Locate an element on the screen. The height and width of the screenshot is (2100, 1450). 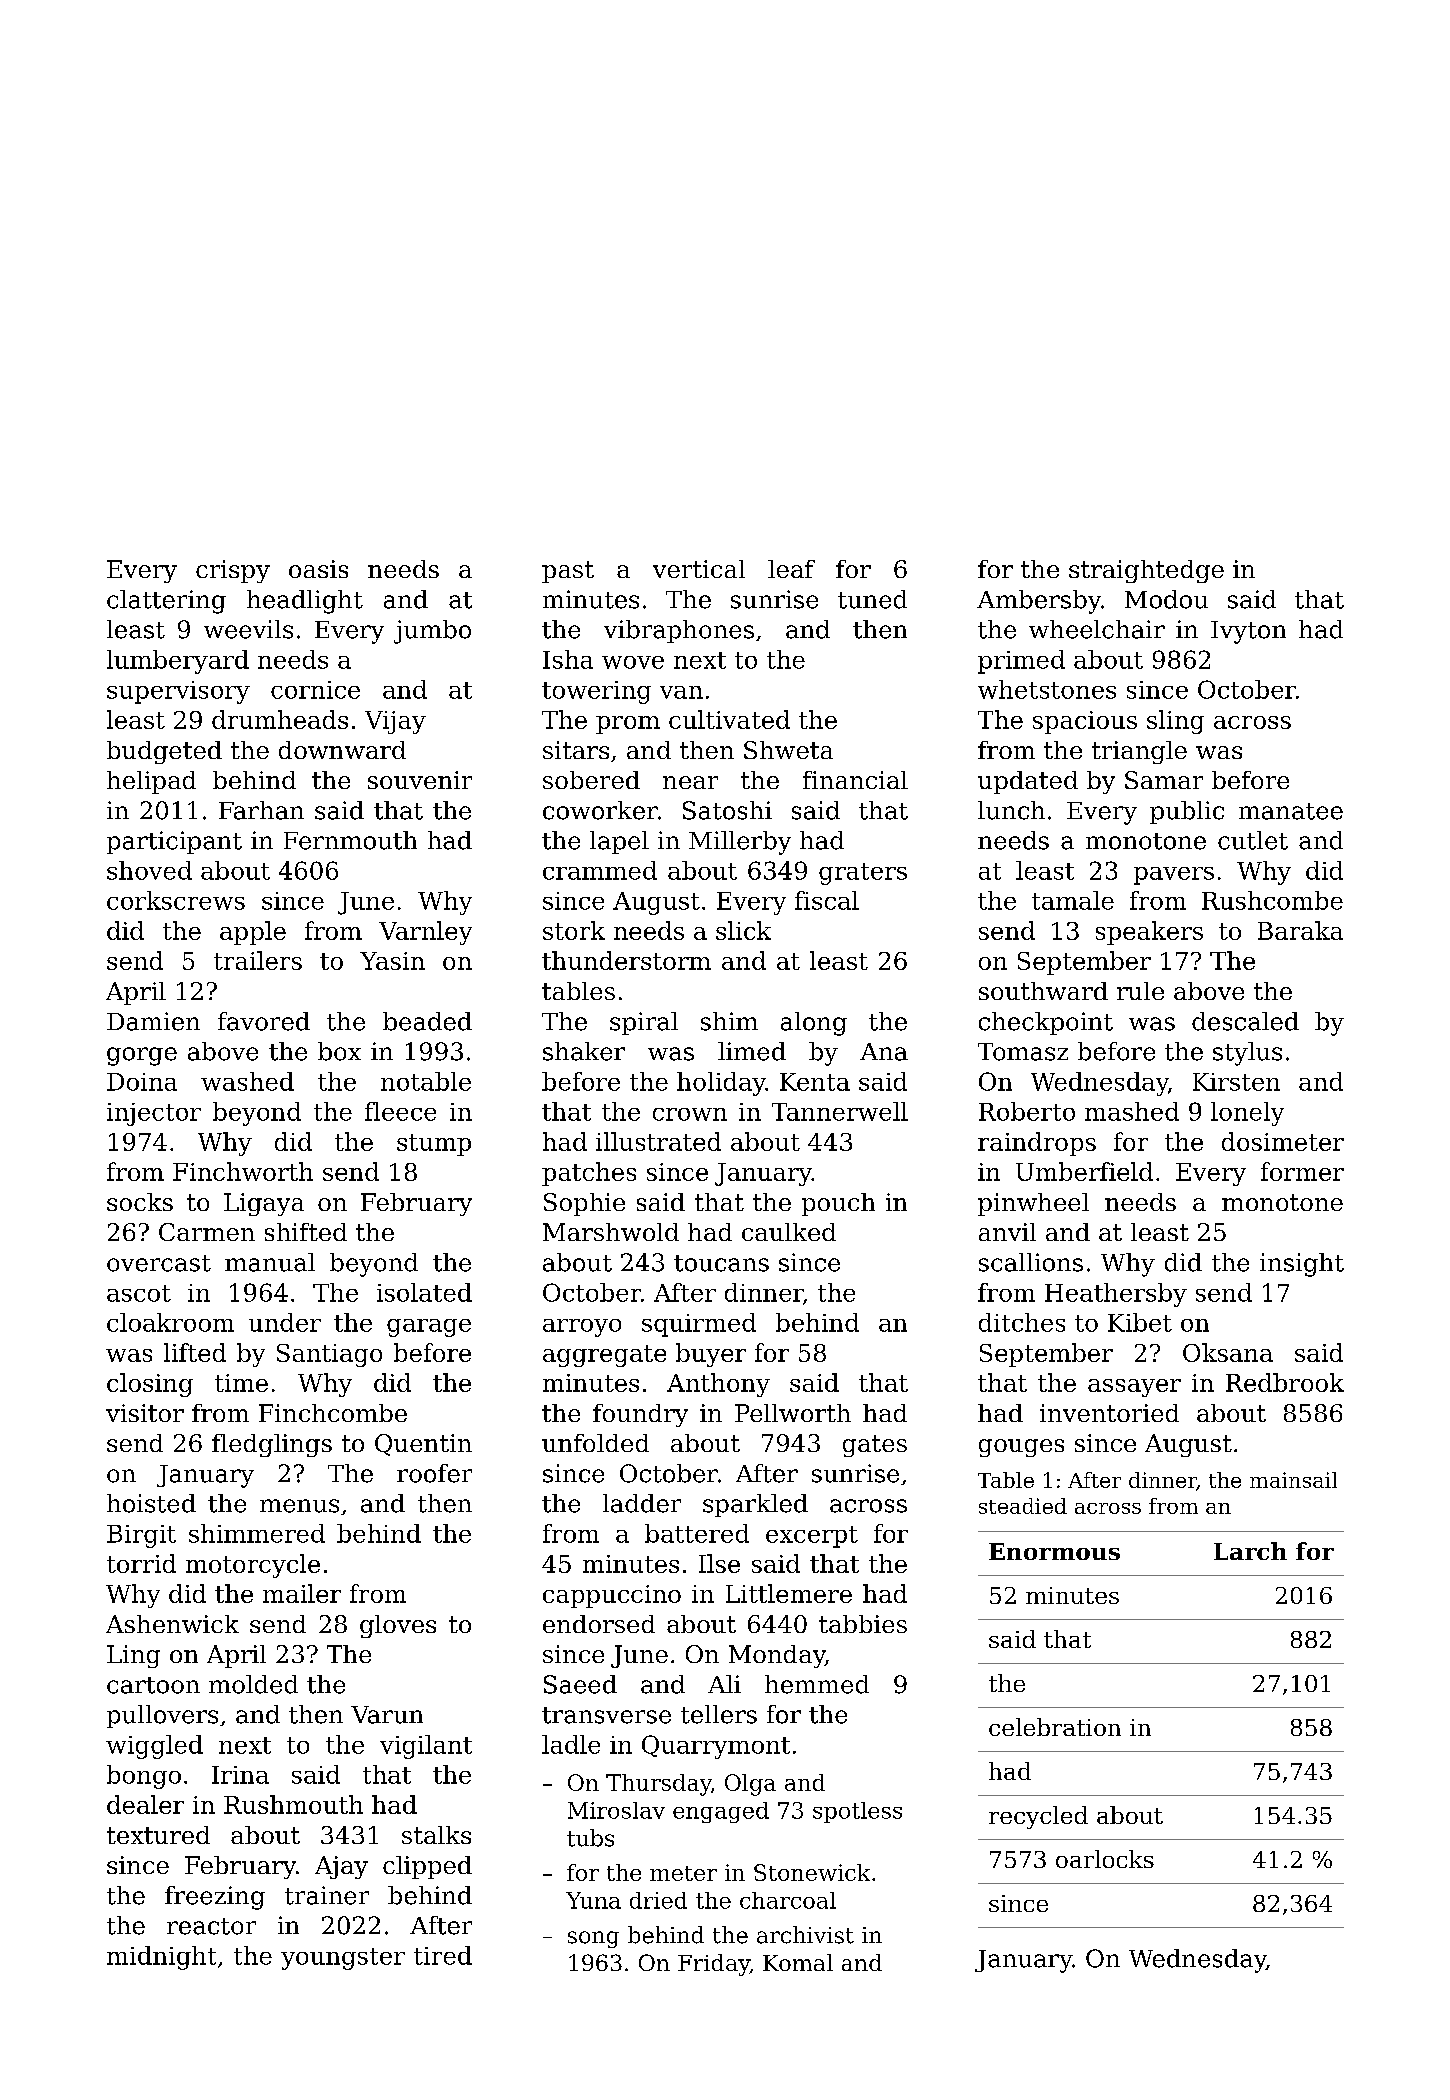
cartoon is located at coordinates (153, 1685).
